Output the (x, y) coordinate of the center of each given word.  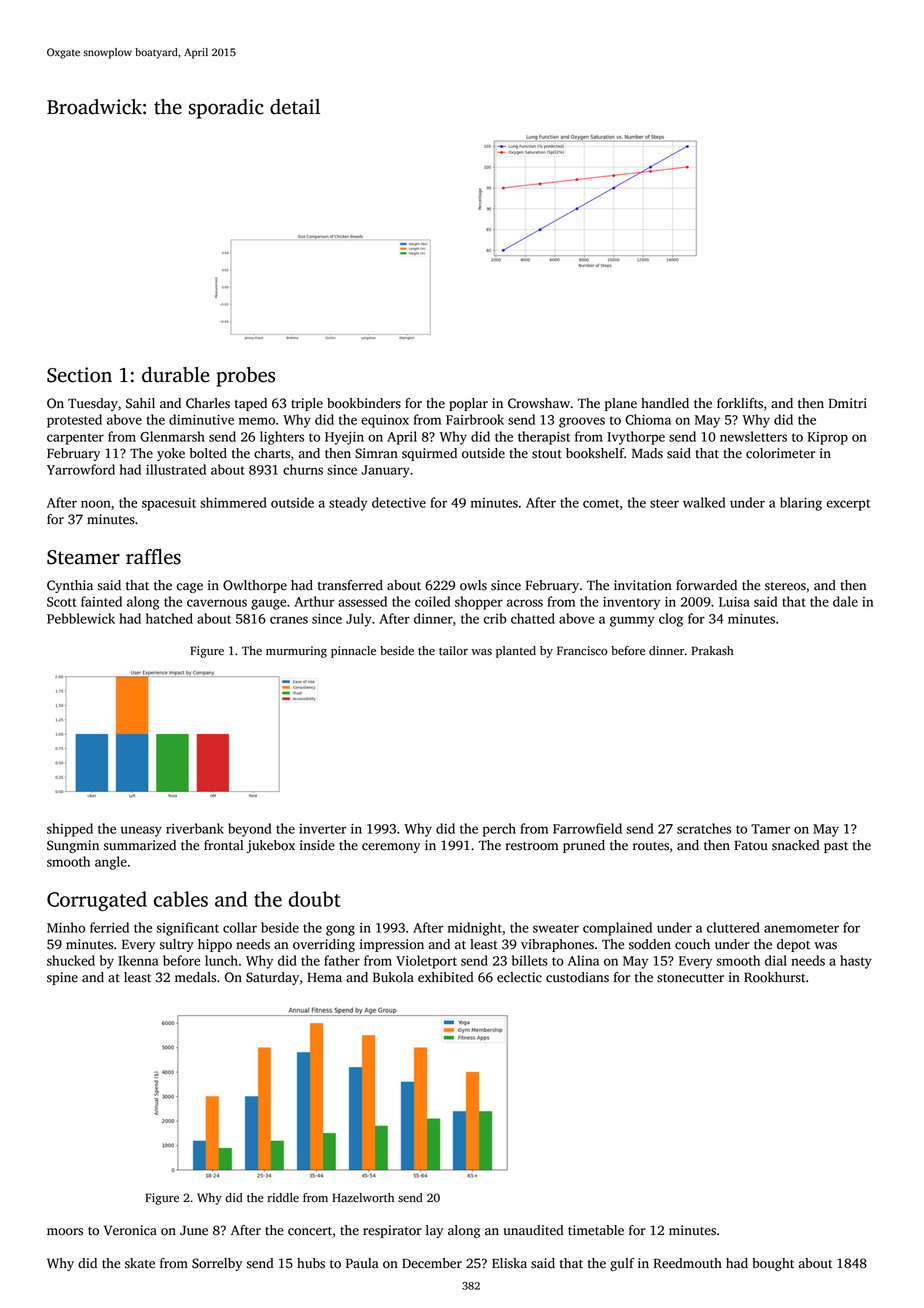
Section (79, 375)
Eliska (509, 1263)
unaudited (534, 1230)
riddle (283, 1198)
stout (547, 454)
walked (704, 502)
